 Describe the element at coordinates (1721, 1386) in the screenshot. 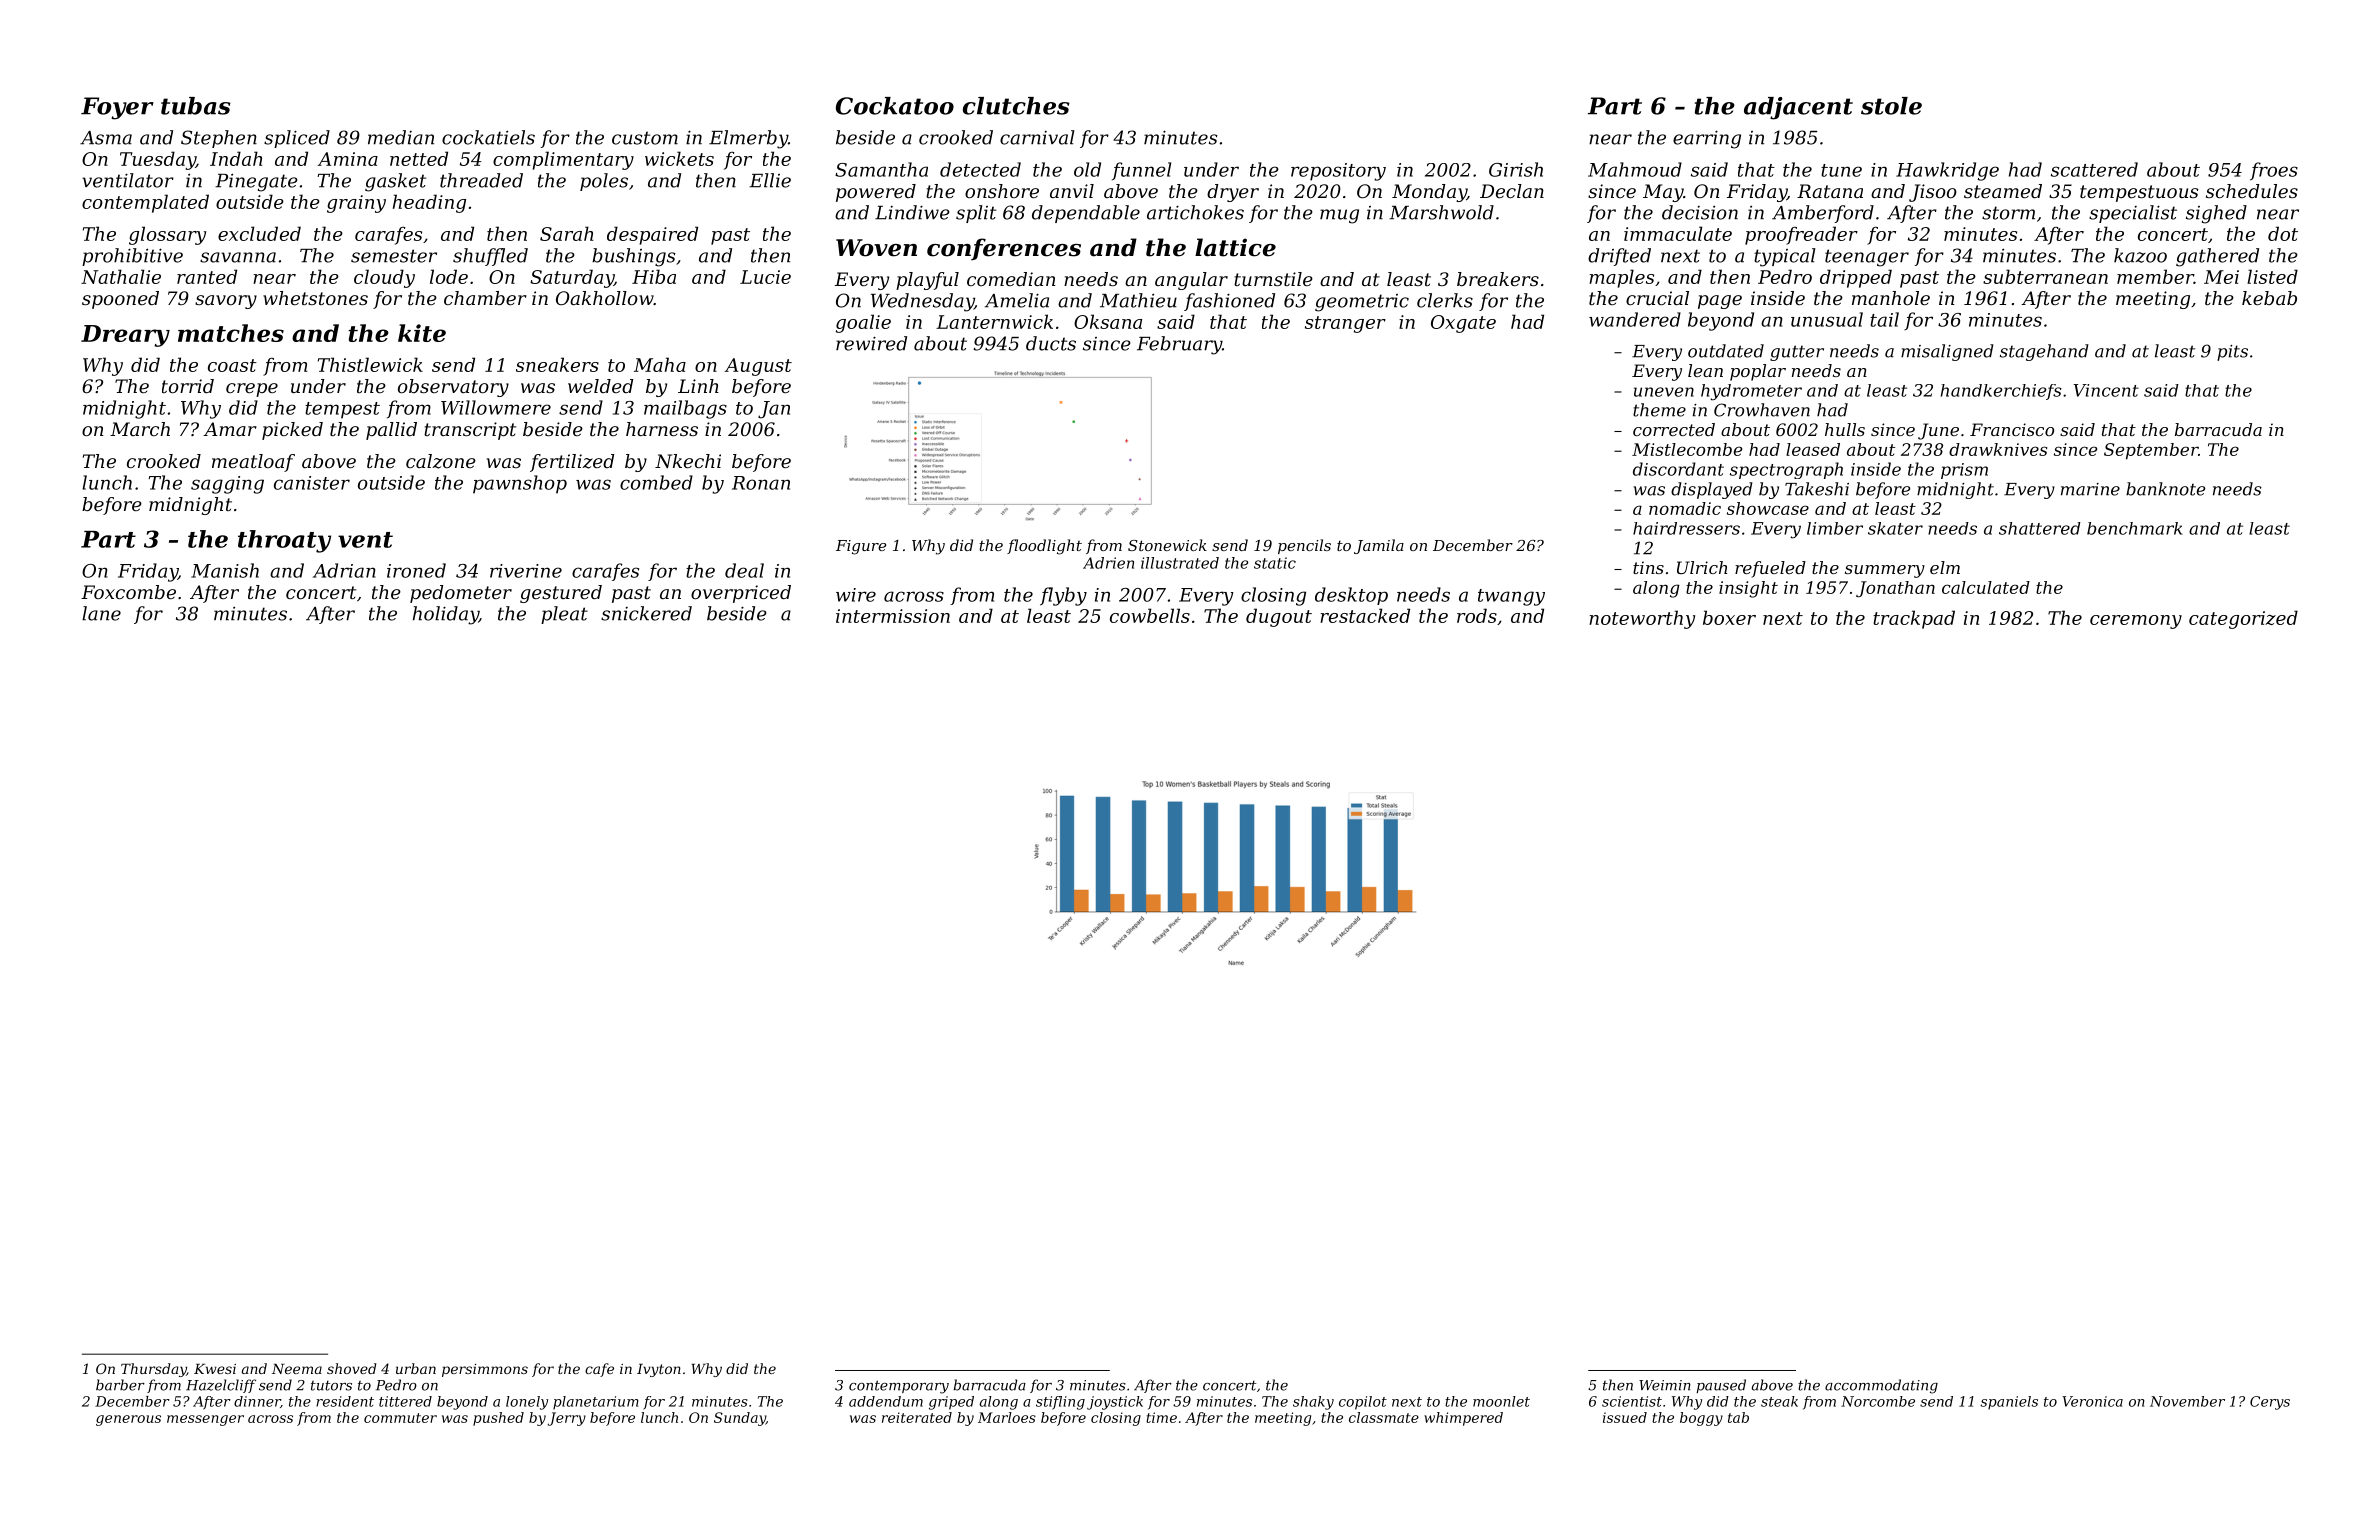

I see `paused` at that location.
